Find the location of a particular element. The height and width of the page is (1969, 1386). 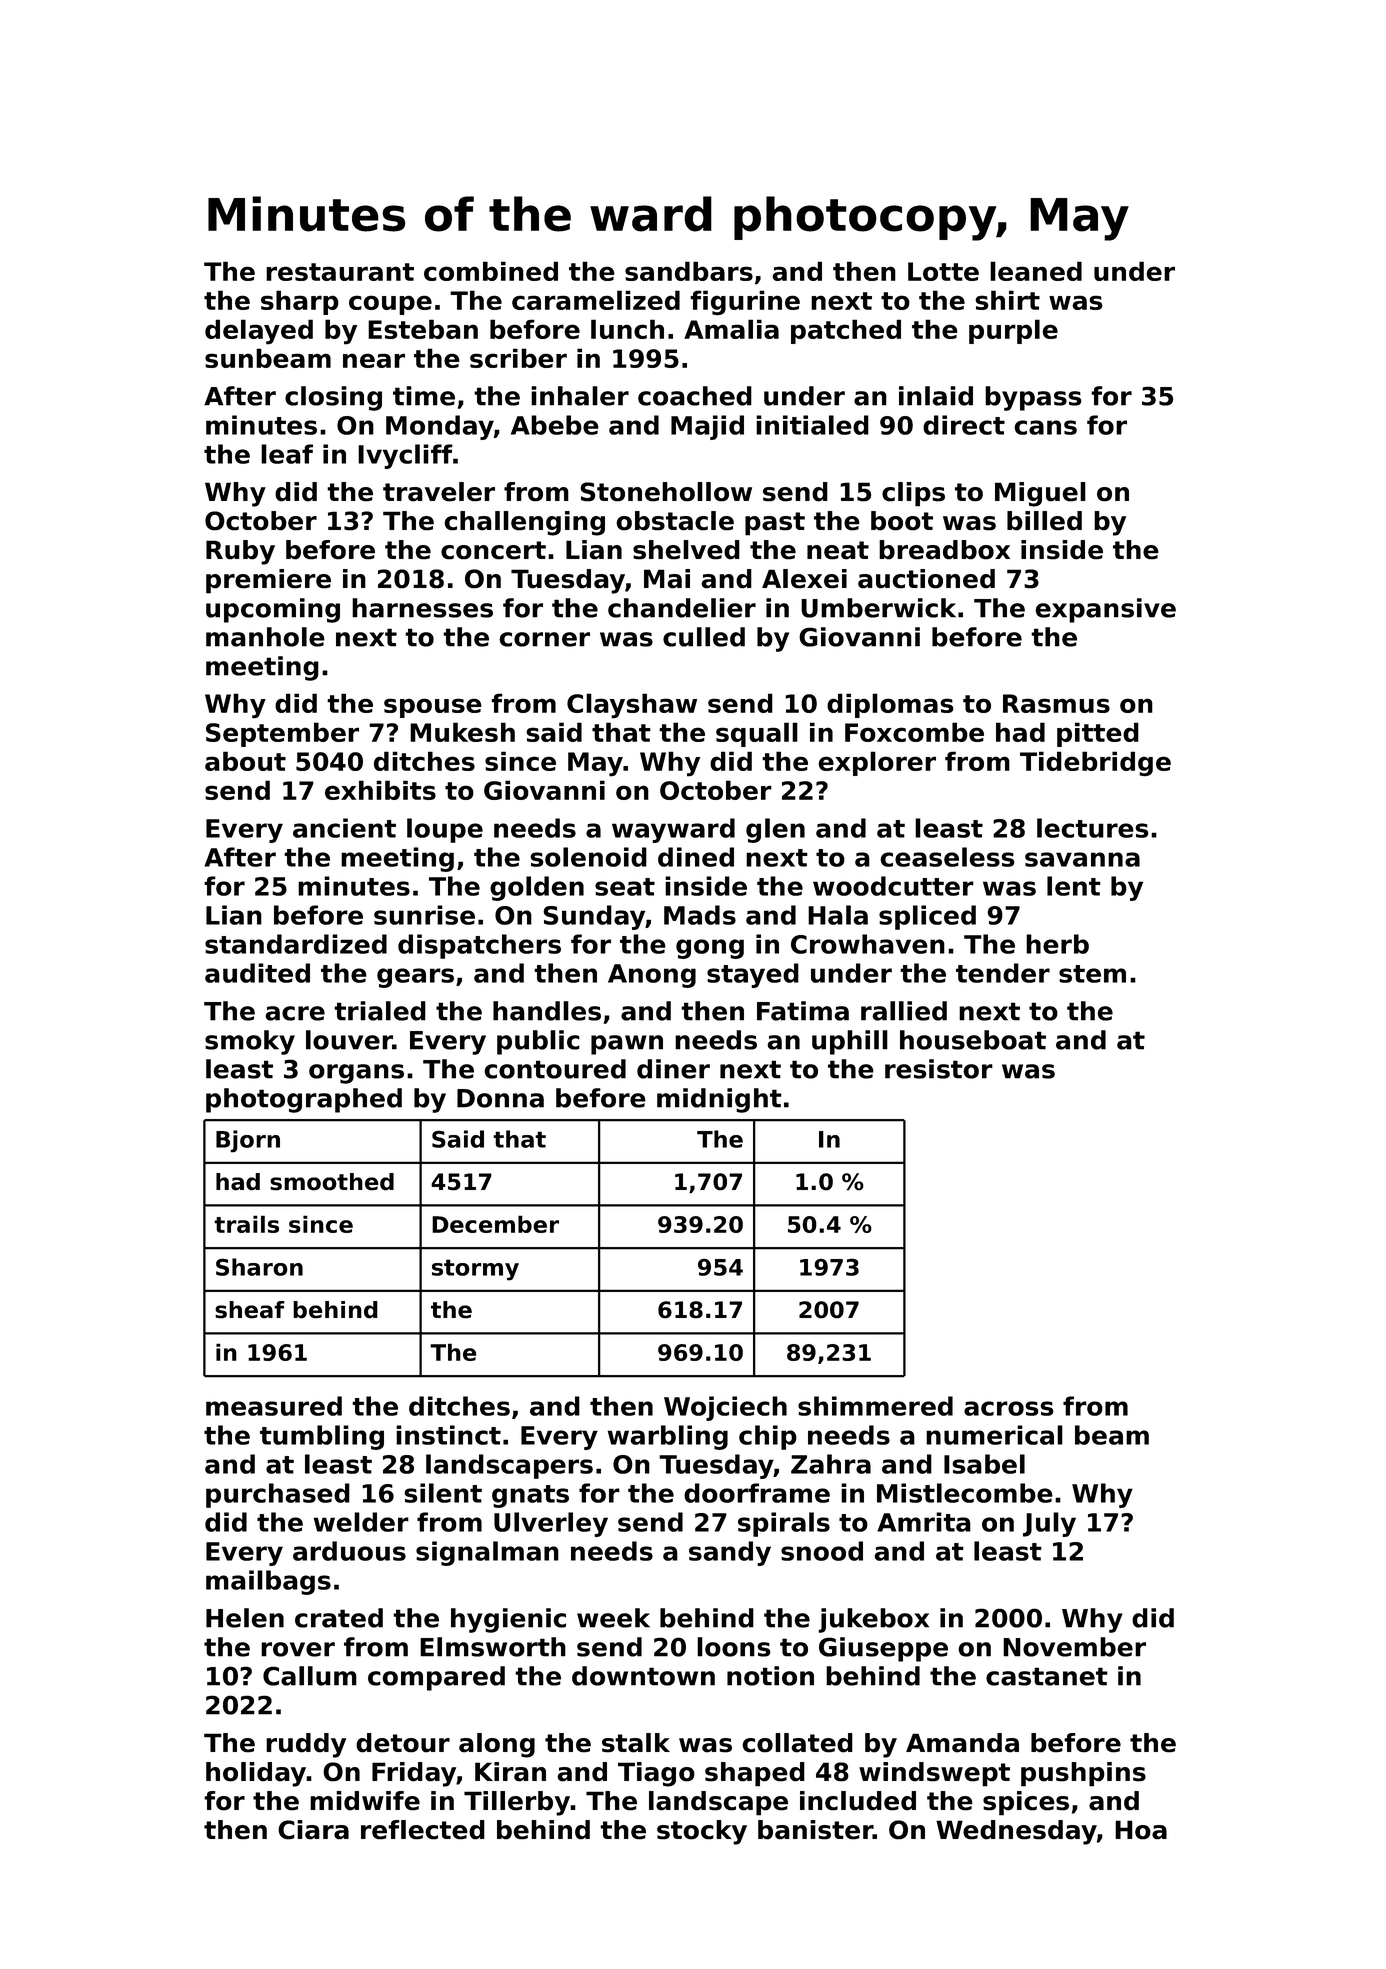

sandbars is located at coordinates (689, 271).
